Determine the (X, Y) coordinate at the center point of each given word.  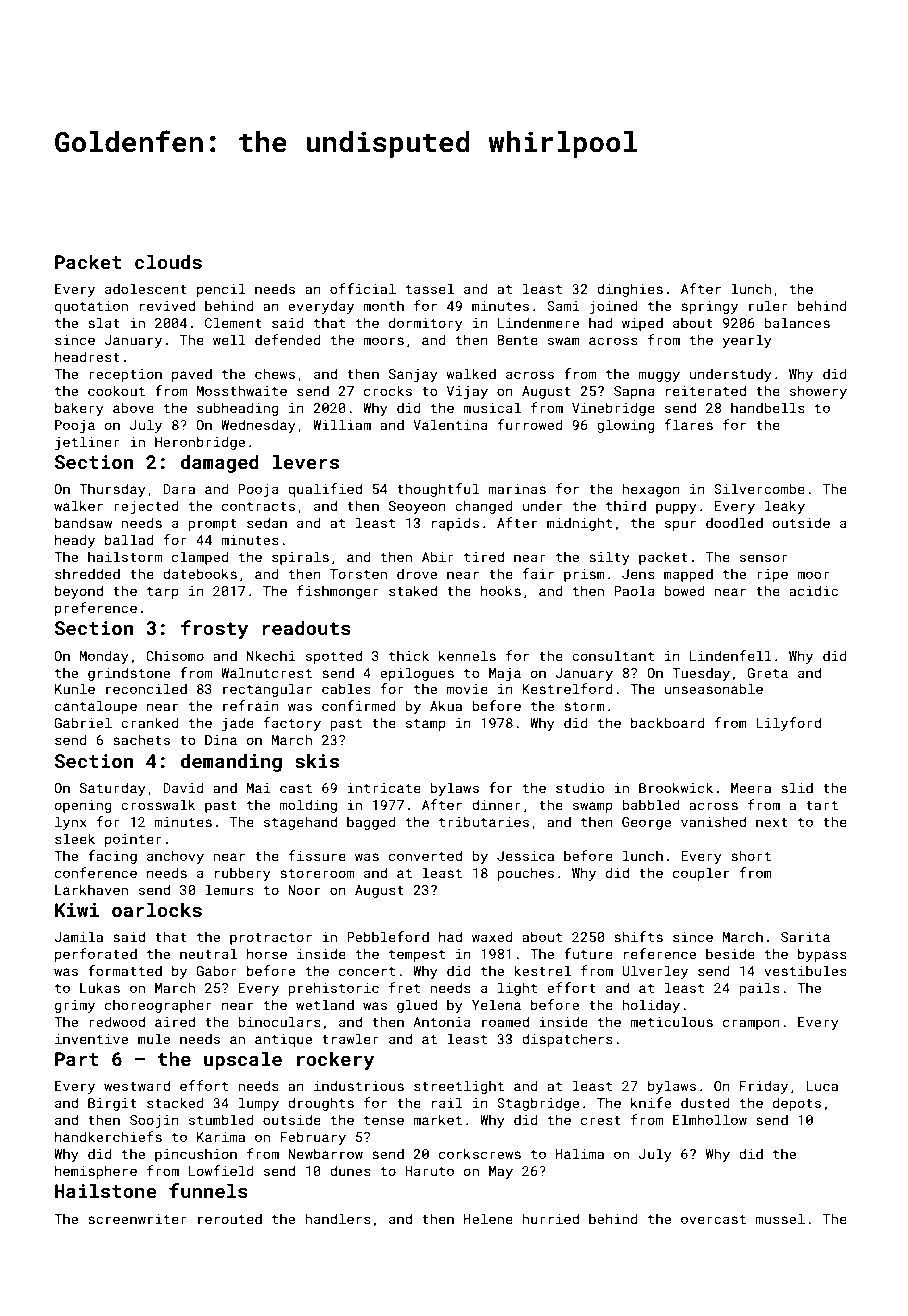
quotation (91, 307)
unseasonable (714, 688)
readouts (306, 627)
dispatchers (567, 1040)
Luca (822, 1086)
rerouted (230, 1218)
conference (96, 872)
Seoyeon (417, 507)
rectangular (267, 690)
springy (709, 307)
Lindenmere (538, 322)
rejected (146, 507)
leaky (785, 507)
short (751, 855)
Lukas (100, 987)
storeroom (317, 873)
